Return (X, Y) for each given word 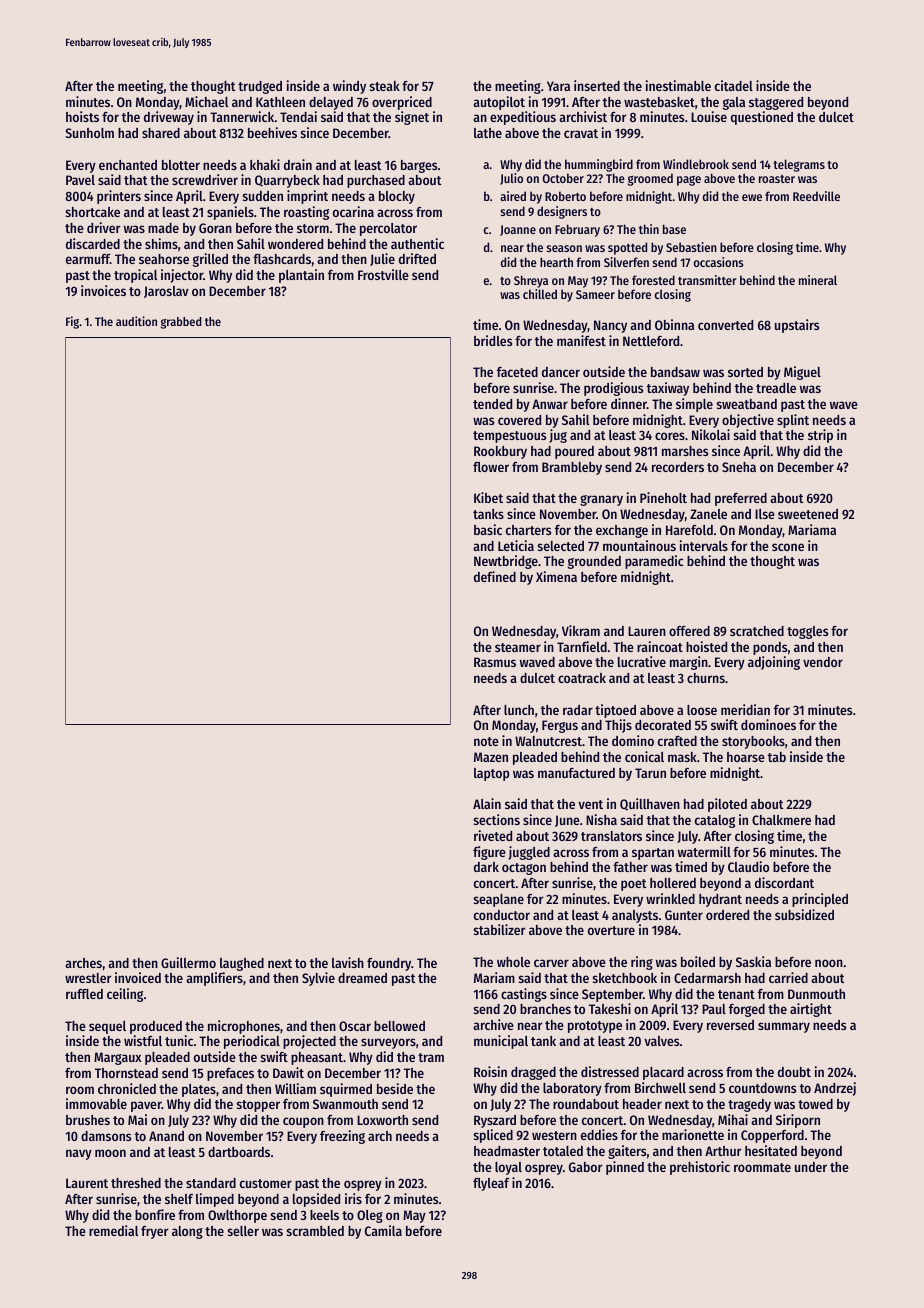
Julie (382, 259)
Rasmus (495, 662)
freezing (342, 1137)
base (674, 229)
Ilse (765, 514)
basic (488, 529)
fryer (154, 1232)
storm (313, 228)
